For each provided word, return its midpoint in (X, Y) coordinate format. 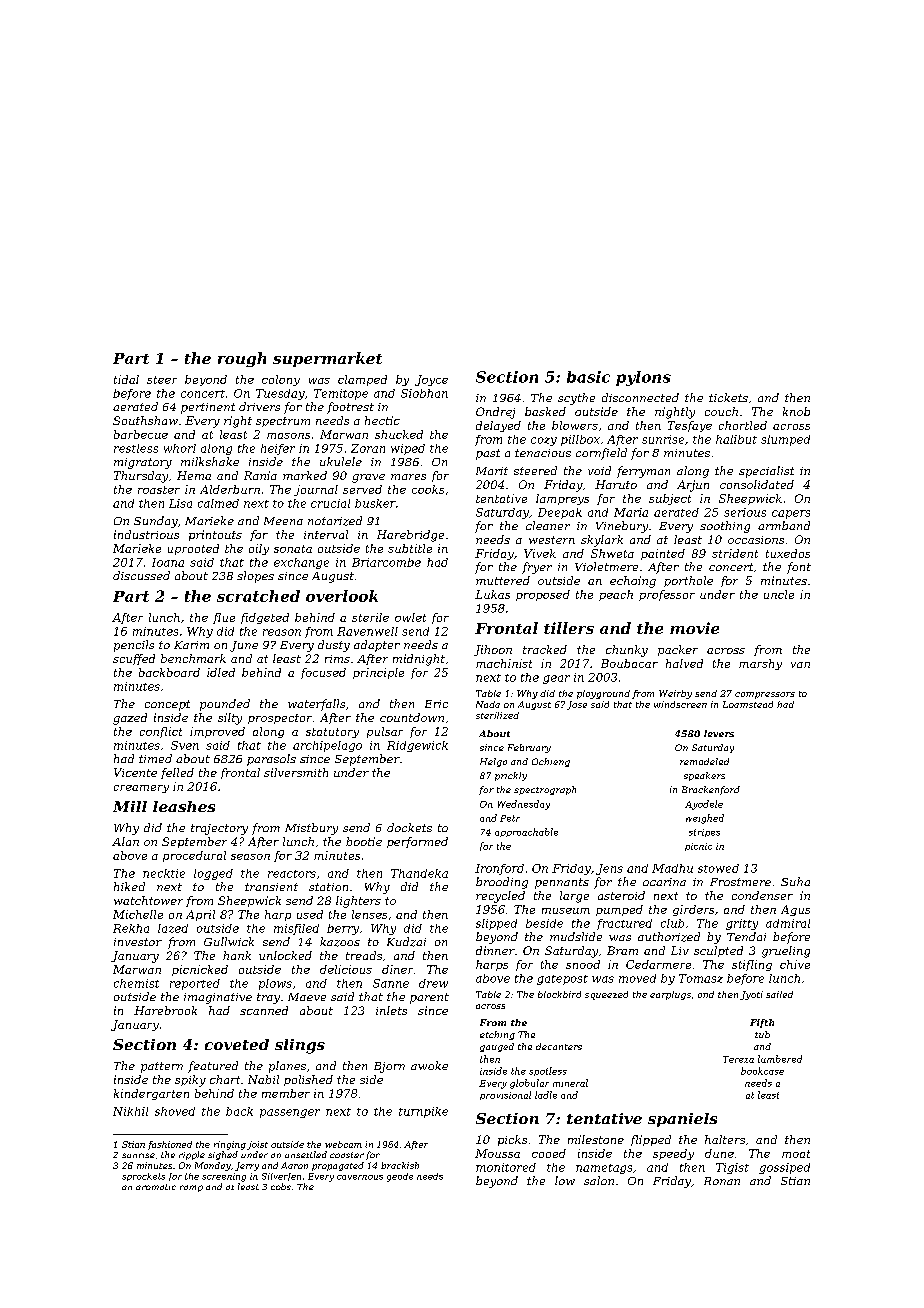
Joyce (431, 380)
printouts (215, 535)
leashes (184, 806)
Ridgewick (417, 746)
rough (242, 359)
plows (275, 984)
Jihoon (493, 650)
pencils (134, 646)
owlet (410, 617)
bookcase (762, 1071)
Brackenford (711, 790)
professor (667, 595)
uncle (779, 594)
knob (796, 411)
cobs (281, 1186)
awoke (429, 1065)
